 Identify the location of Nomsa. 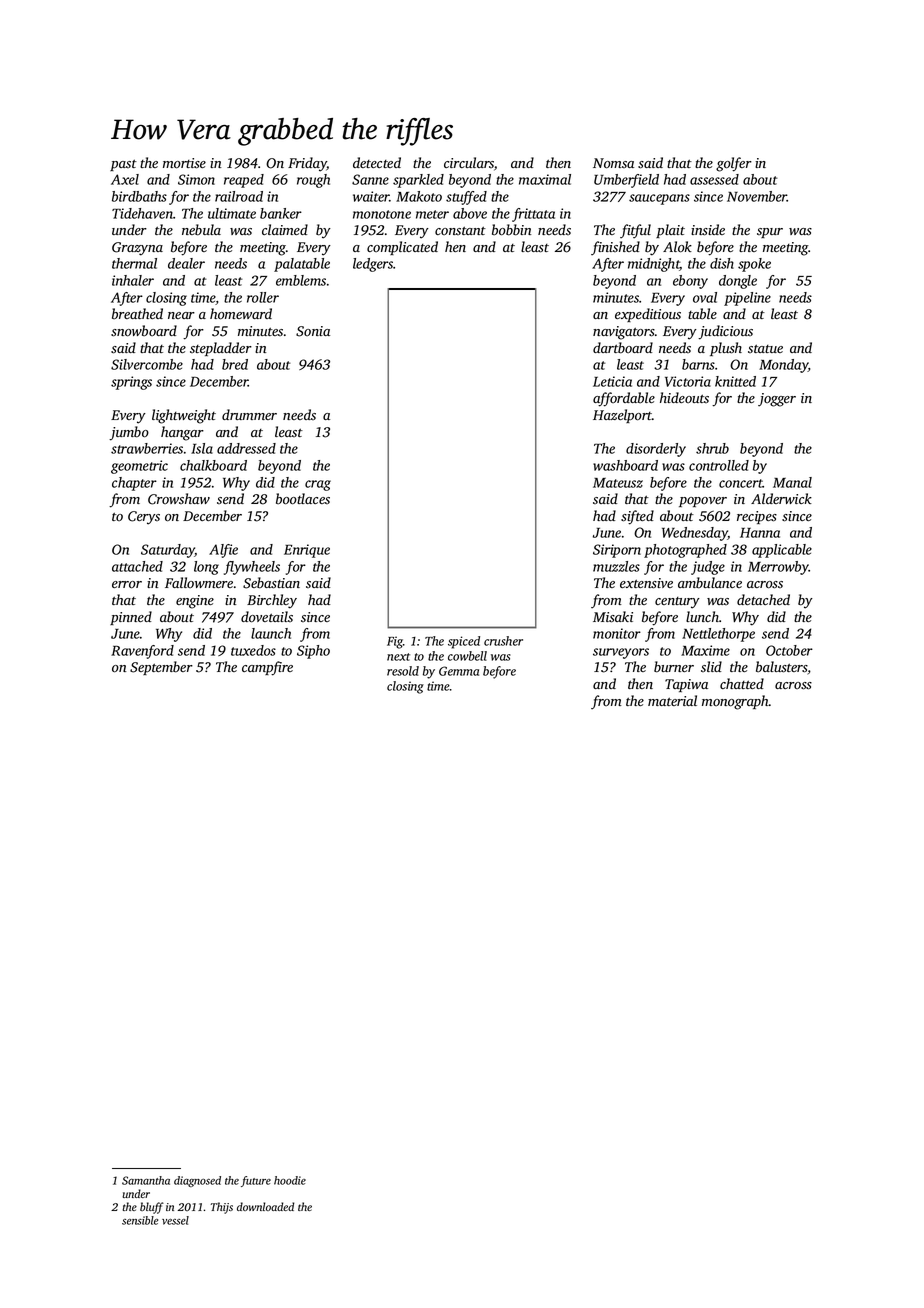
(613, 163).
